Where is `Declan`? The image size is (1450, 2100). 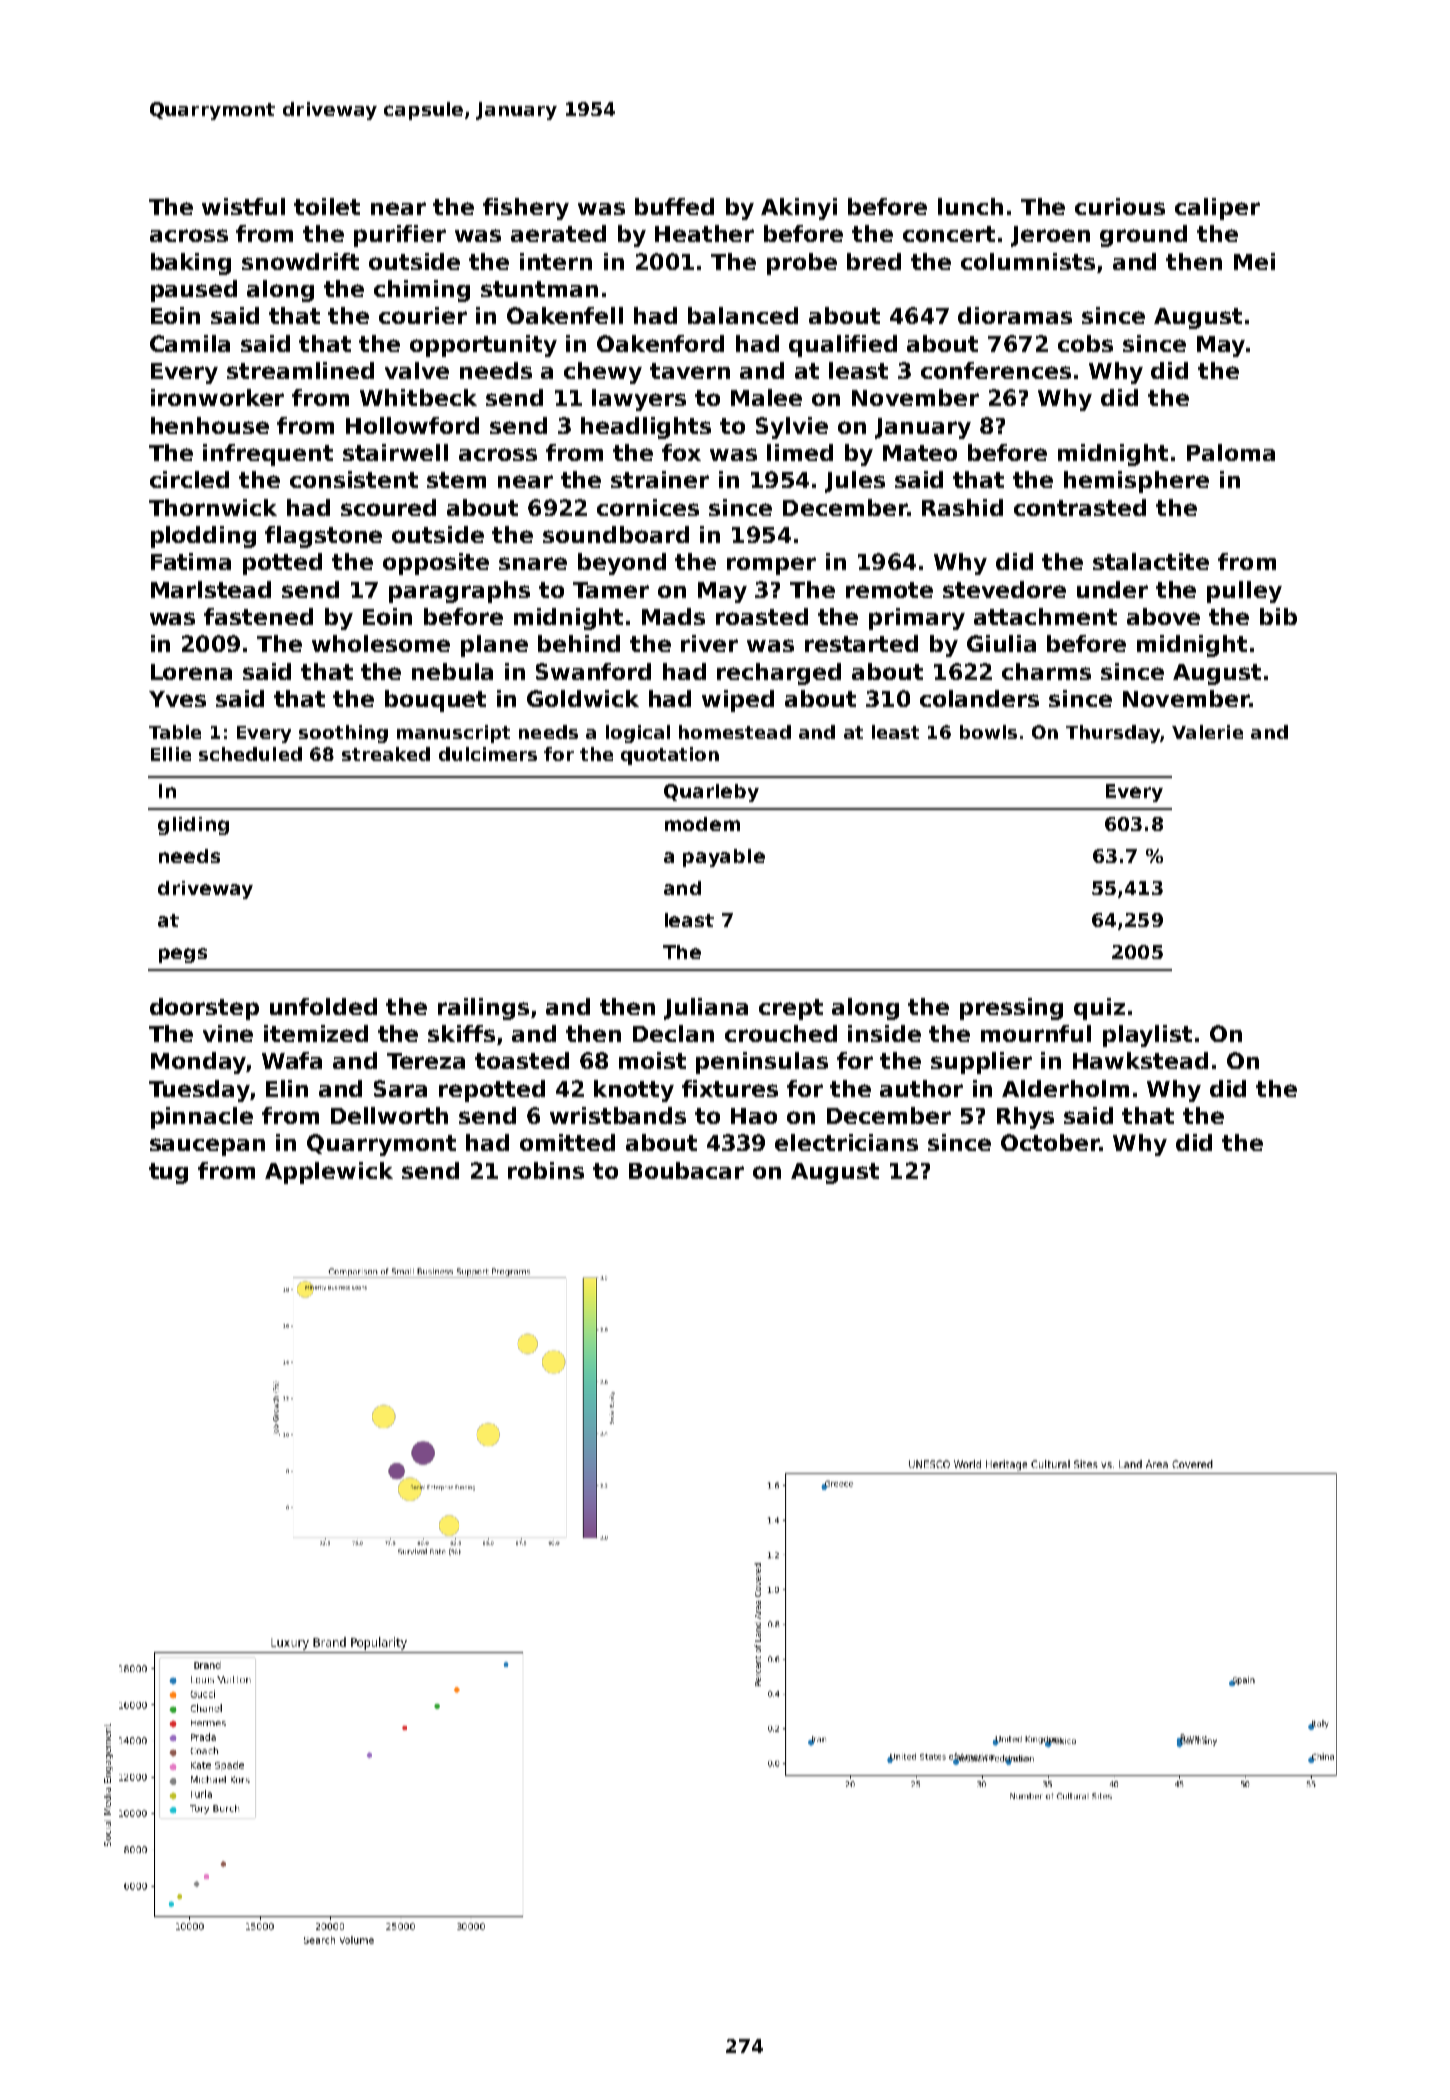
Declan is located at coordinates (673, 1033).
